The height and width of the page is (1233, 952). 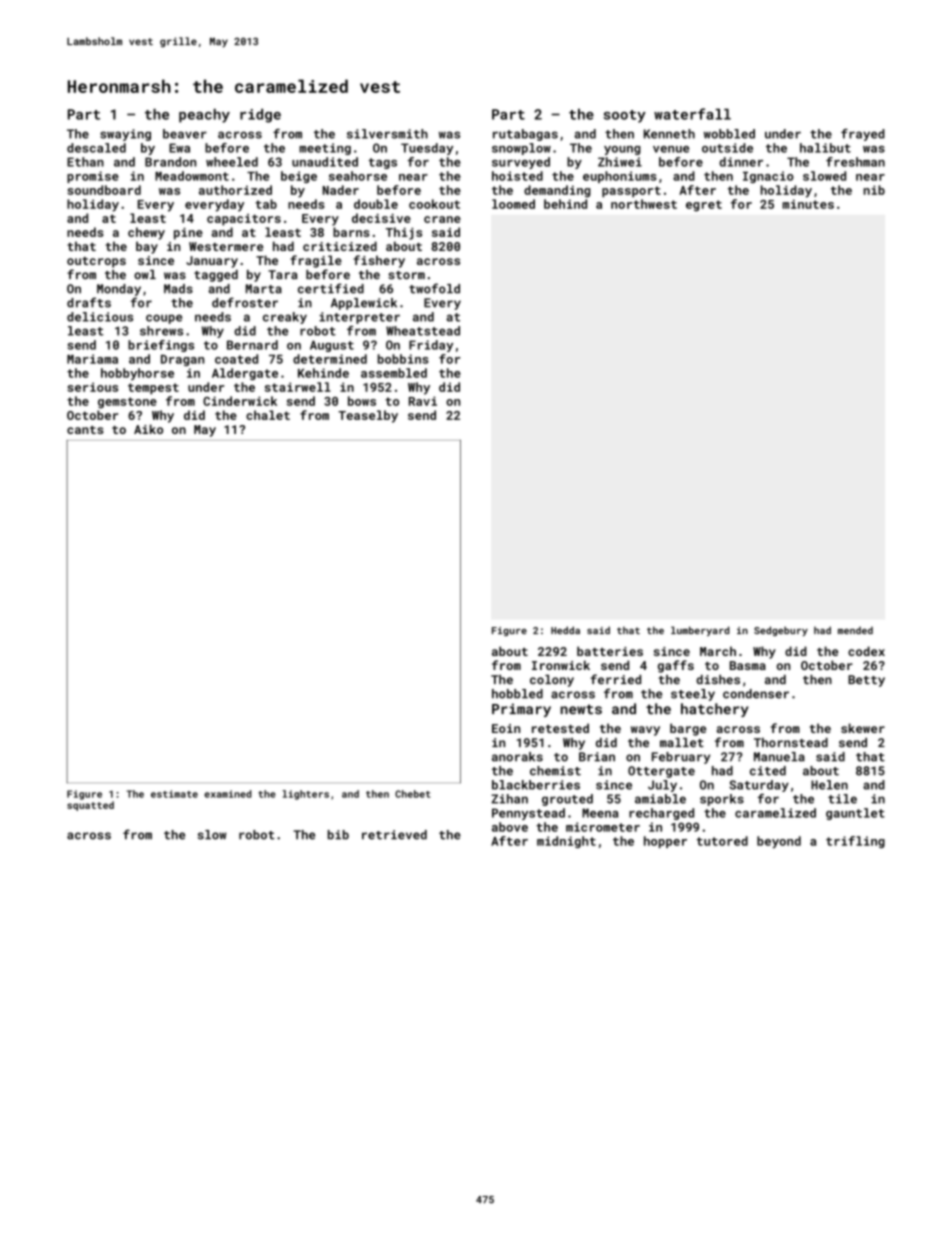 I want to click on lumberyard, so click(x=700, y=631).
